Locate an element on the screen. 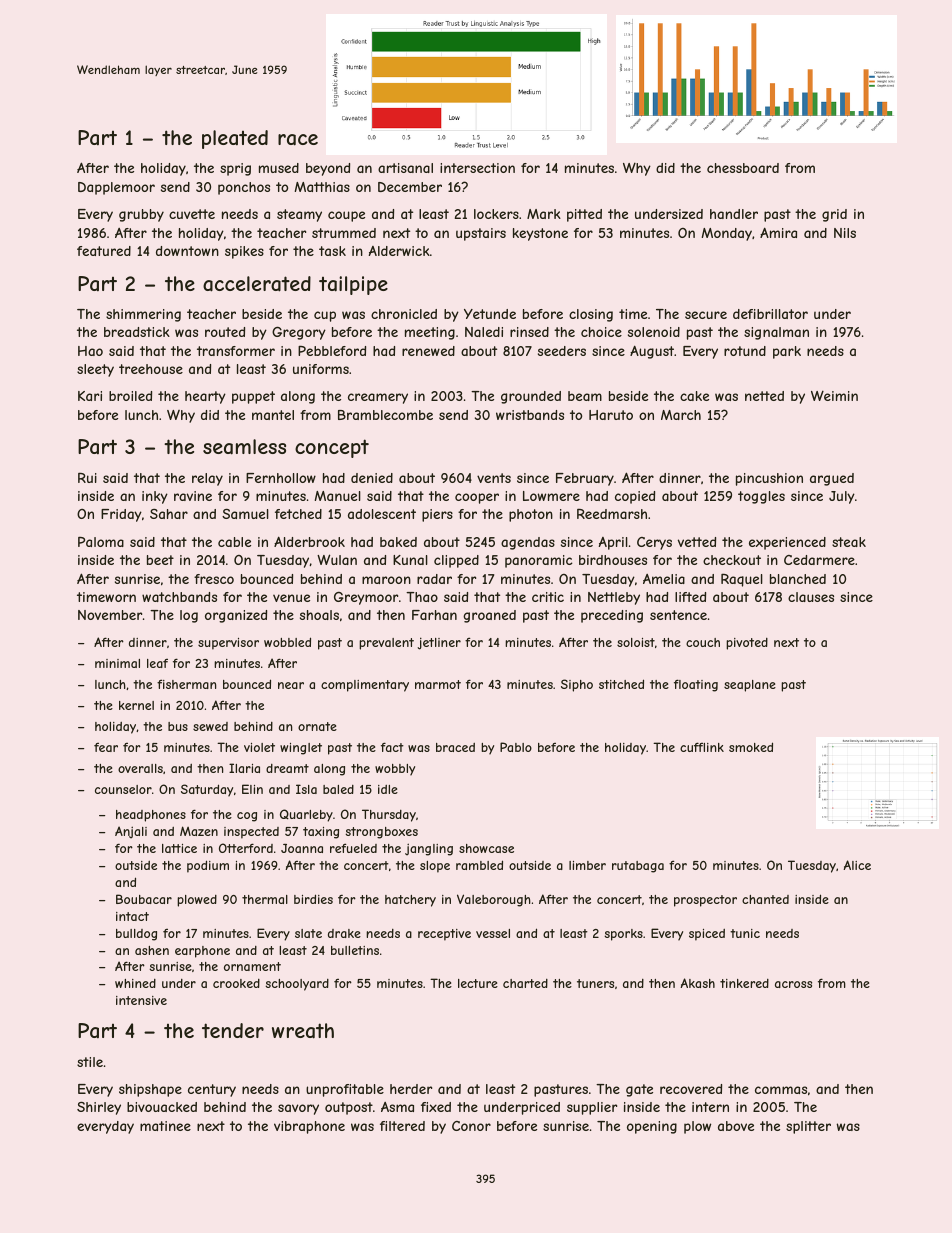 The height and width of the screenshot is (1233, 952). Akash is located at coordinates (697, 983).
